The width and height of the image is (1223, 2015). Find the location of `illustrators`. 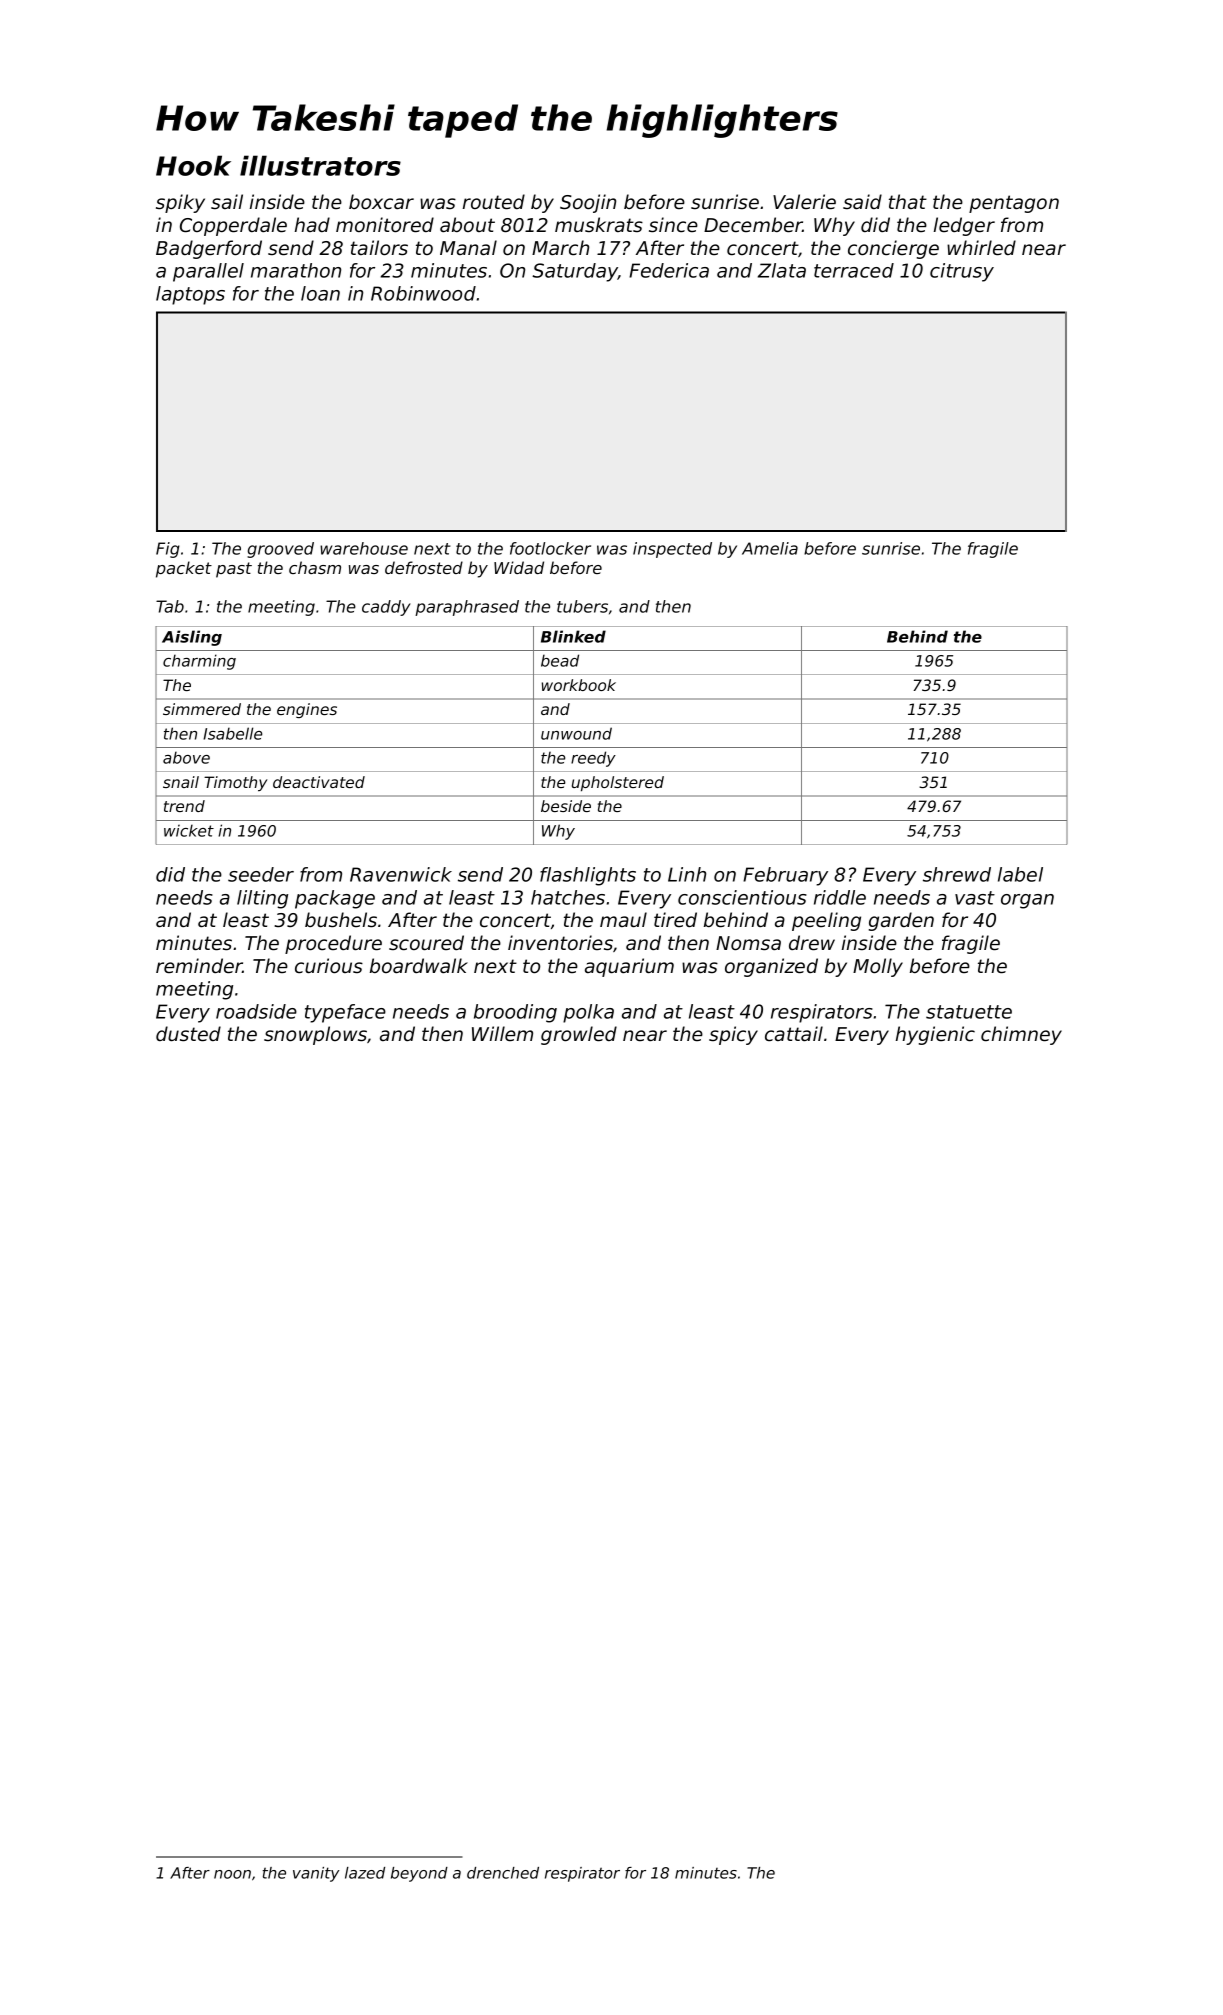

illustrators is located at coordinates (320, 165).
